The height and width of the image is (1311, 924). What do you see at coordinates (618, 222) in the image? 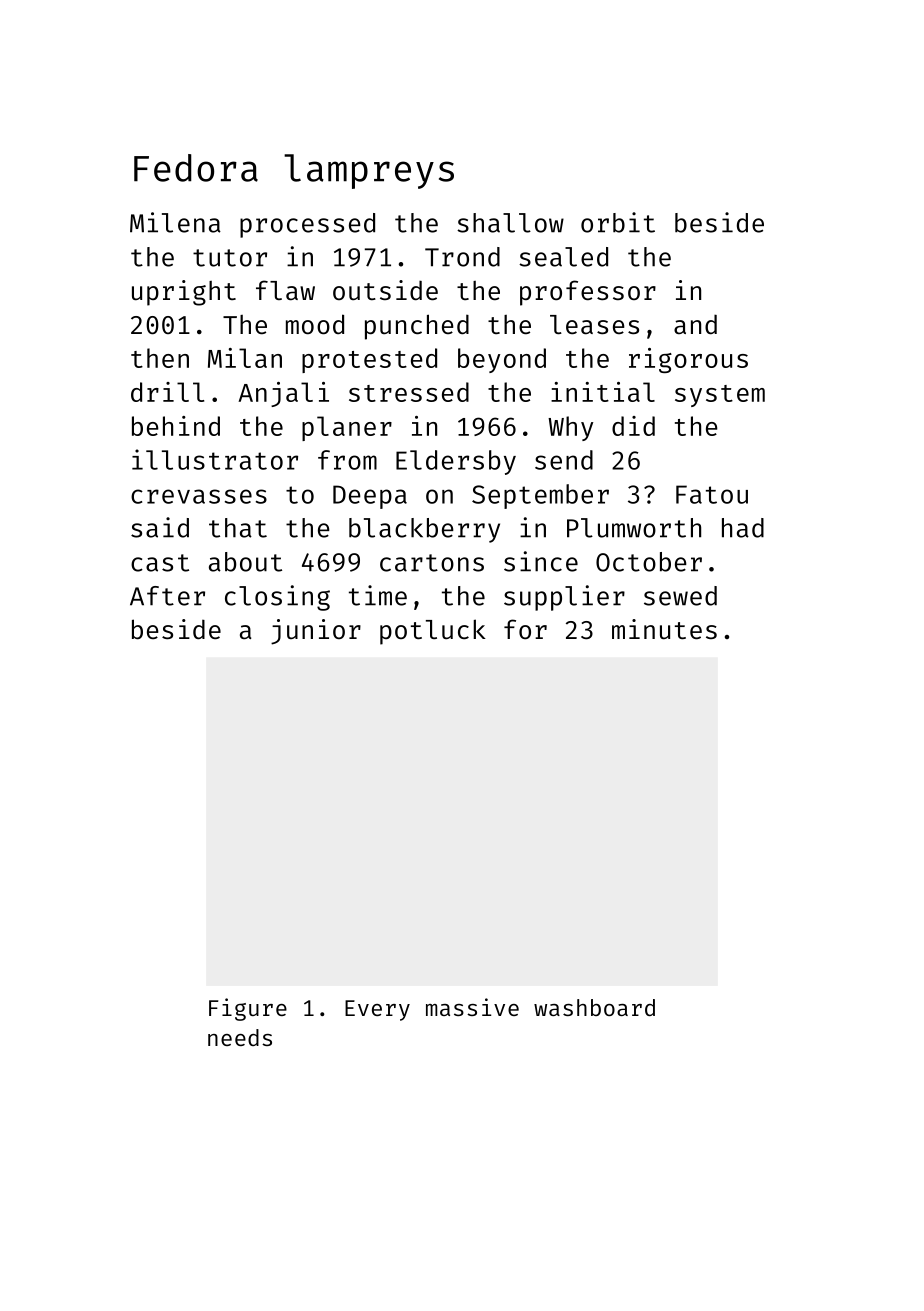
I see `orbit` at bounding box center [618, 222].
